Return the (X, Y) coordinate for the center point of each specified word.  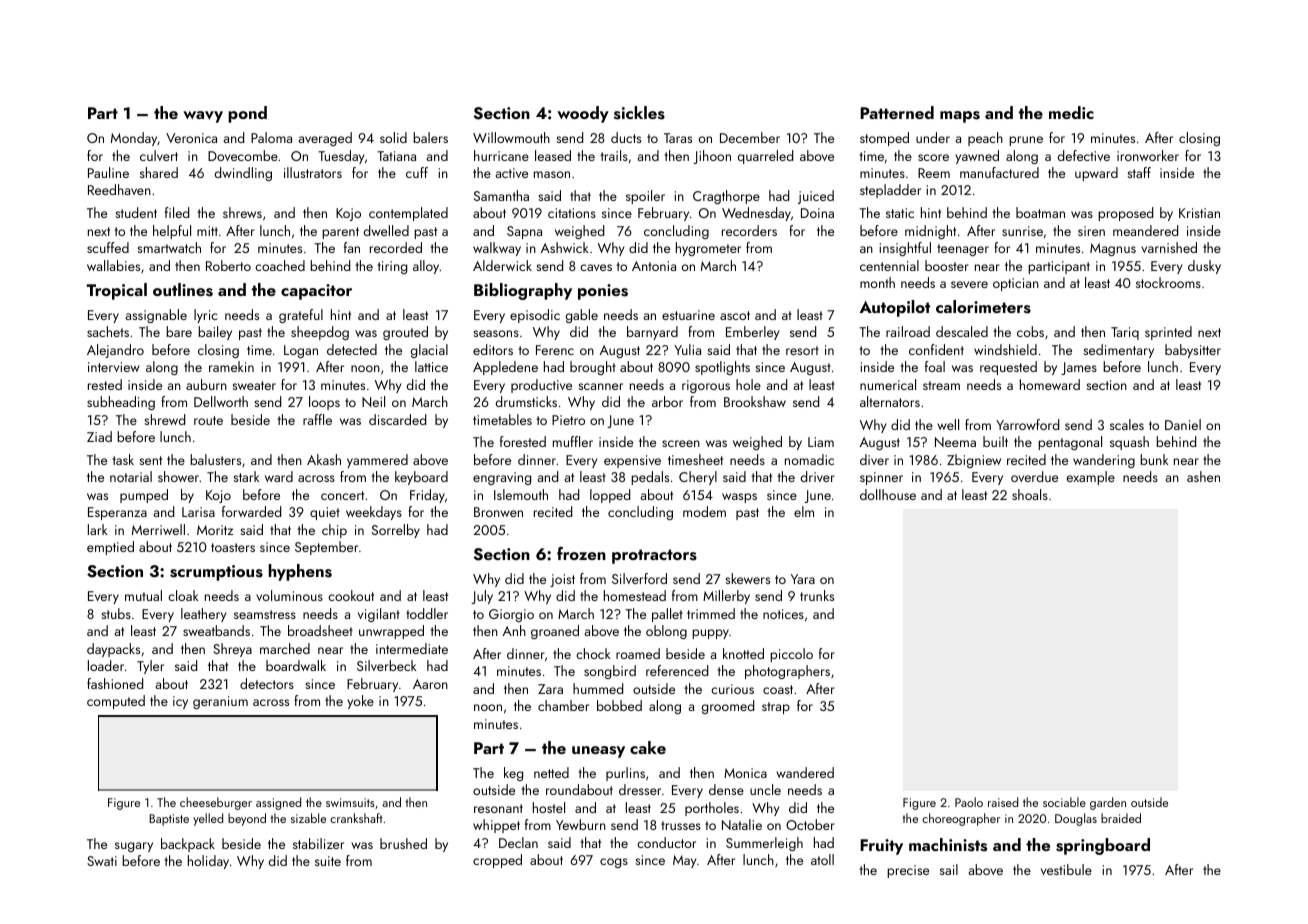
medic (1071, 112)
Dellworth (221, 401)
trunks (817, 595)
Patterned (897, 112)
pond (247, 114)
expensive (632, 461)
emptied (110, 548)
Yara (803, 579)
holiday (208, 862)
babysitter (1193, 351)
